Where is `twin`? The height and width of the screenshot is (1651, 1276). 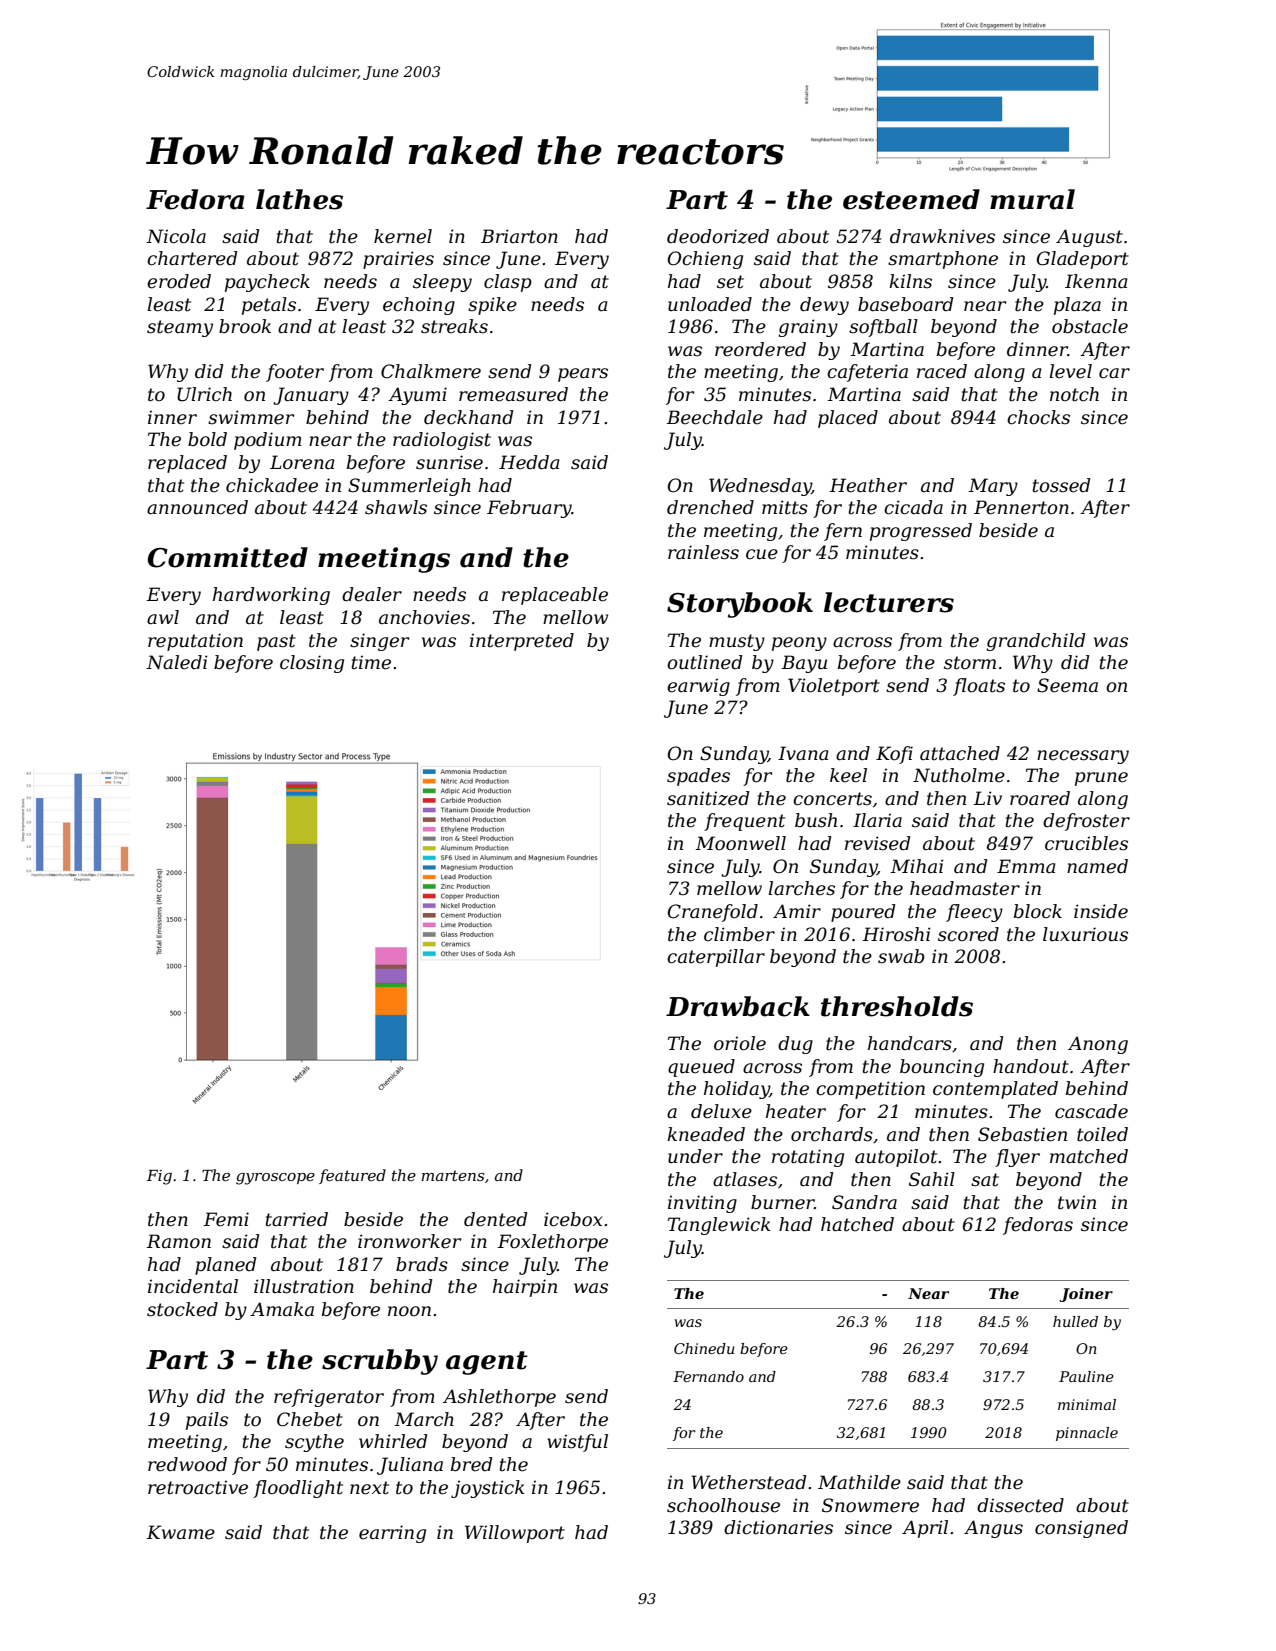
twin is located at coordinates (1077, 1202).
